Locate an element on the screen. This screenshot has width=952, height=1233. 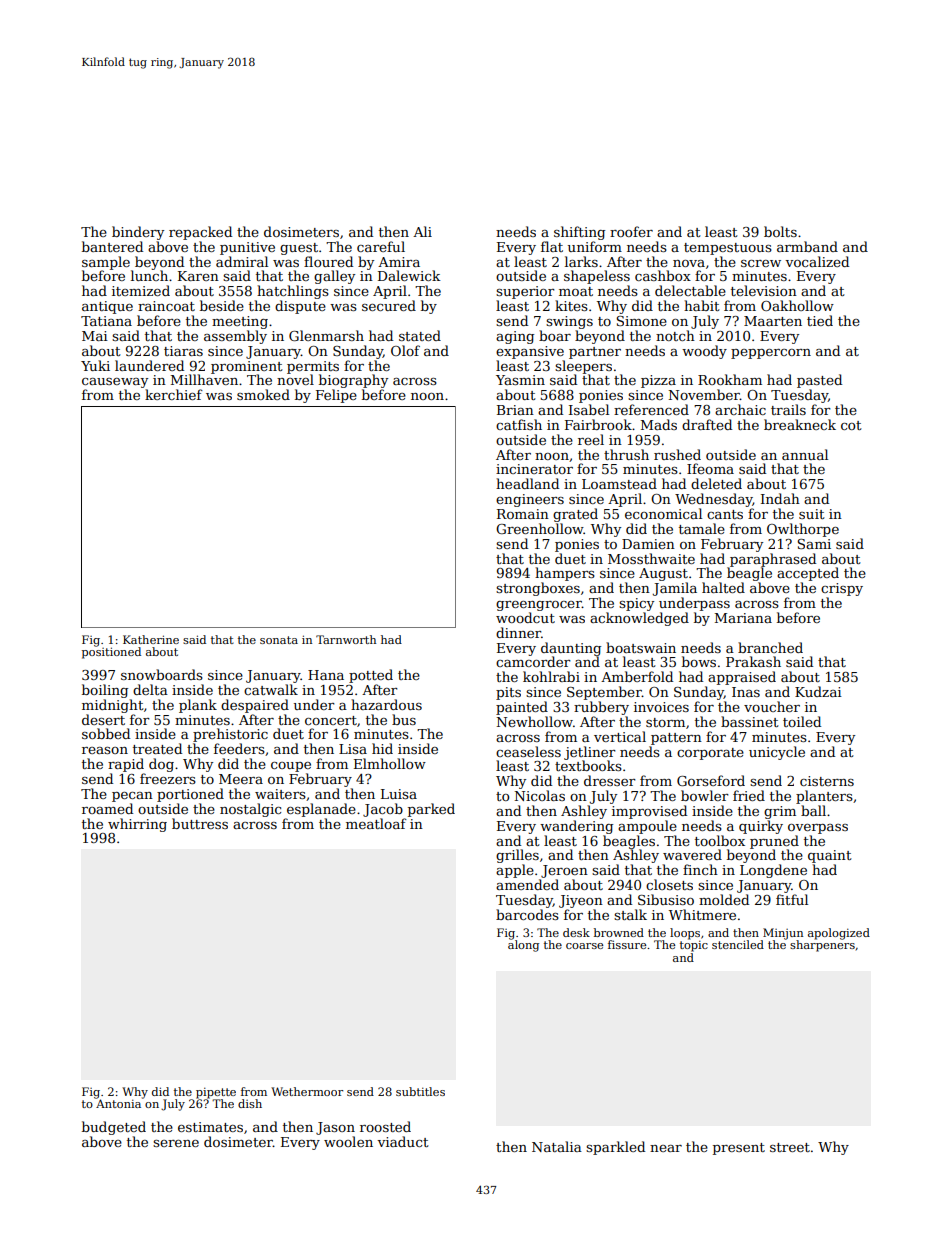
fried is located at coordinates (749, 795).
